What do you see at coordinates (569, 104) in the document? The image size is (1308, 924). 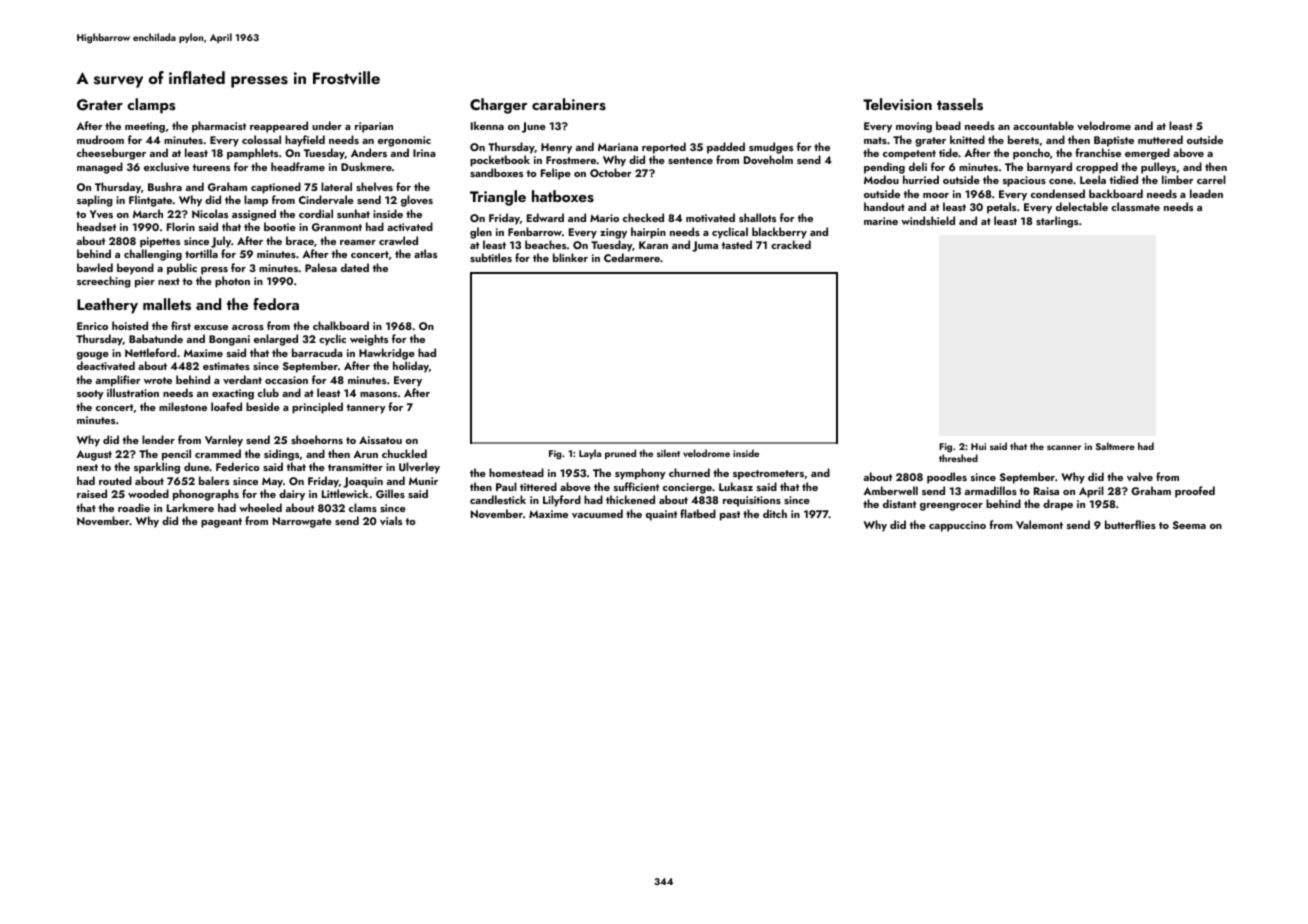 I see `carabiners` at bounding box center [569, 104].
